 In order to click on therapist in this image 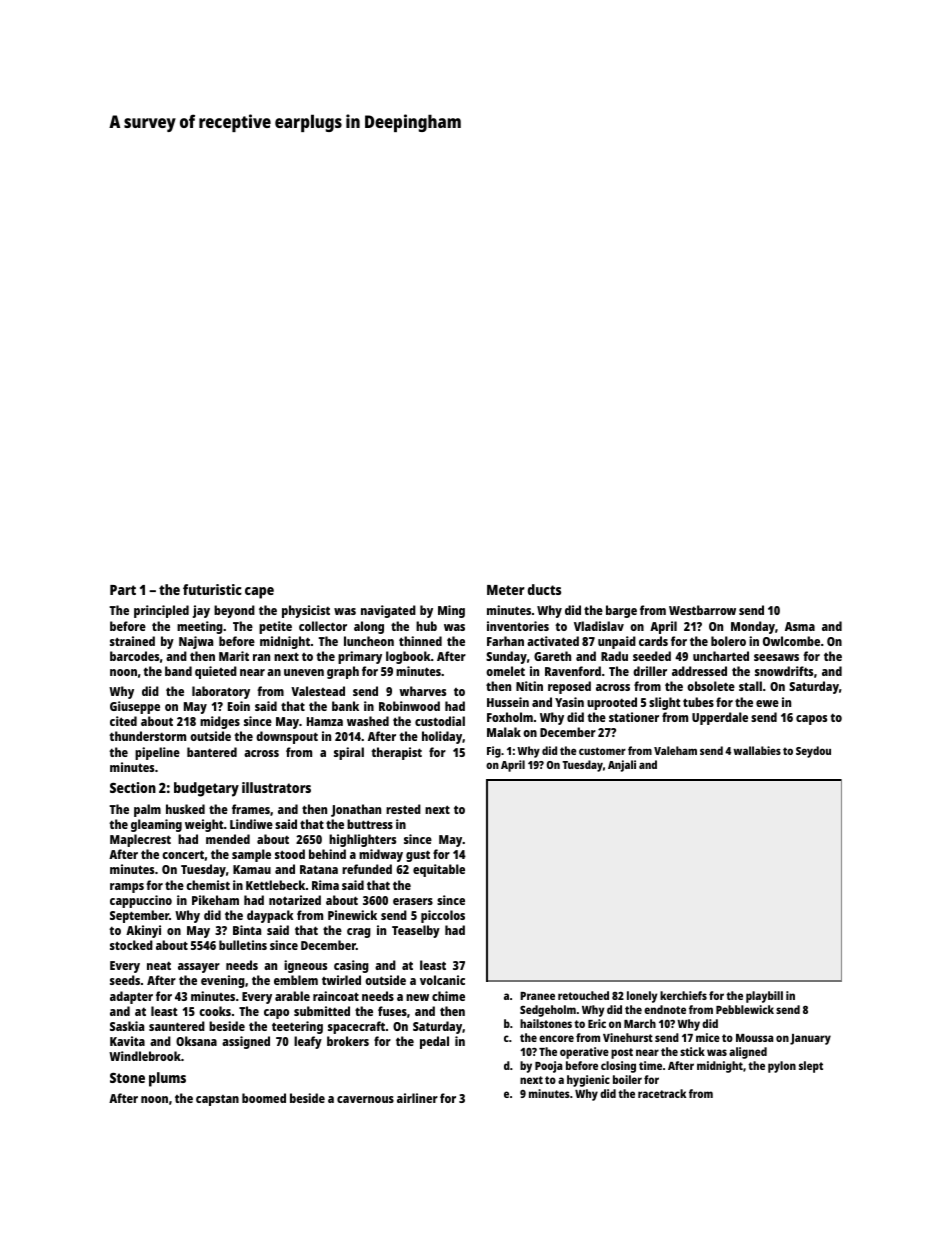, I will do `click(396, 753)`.
